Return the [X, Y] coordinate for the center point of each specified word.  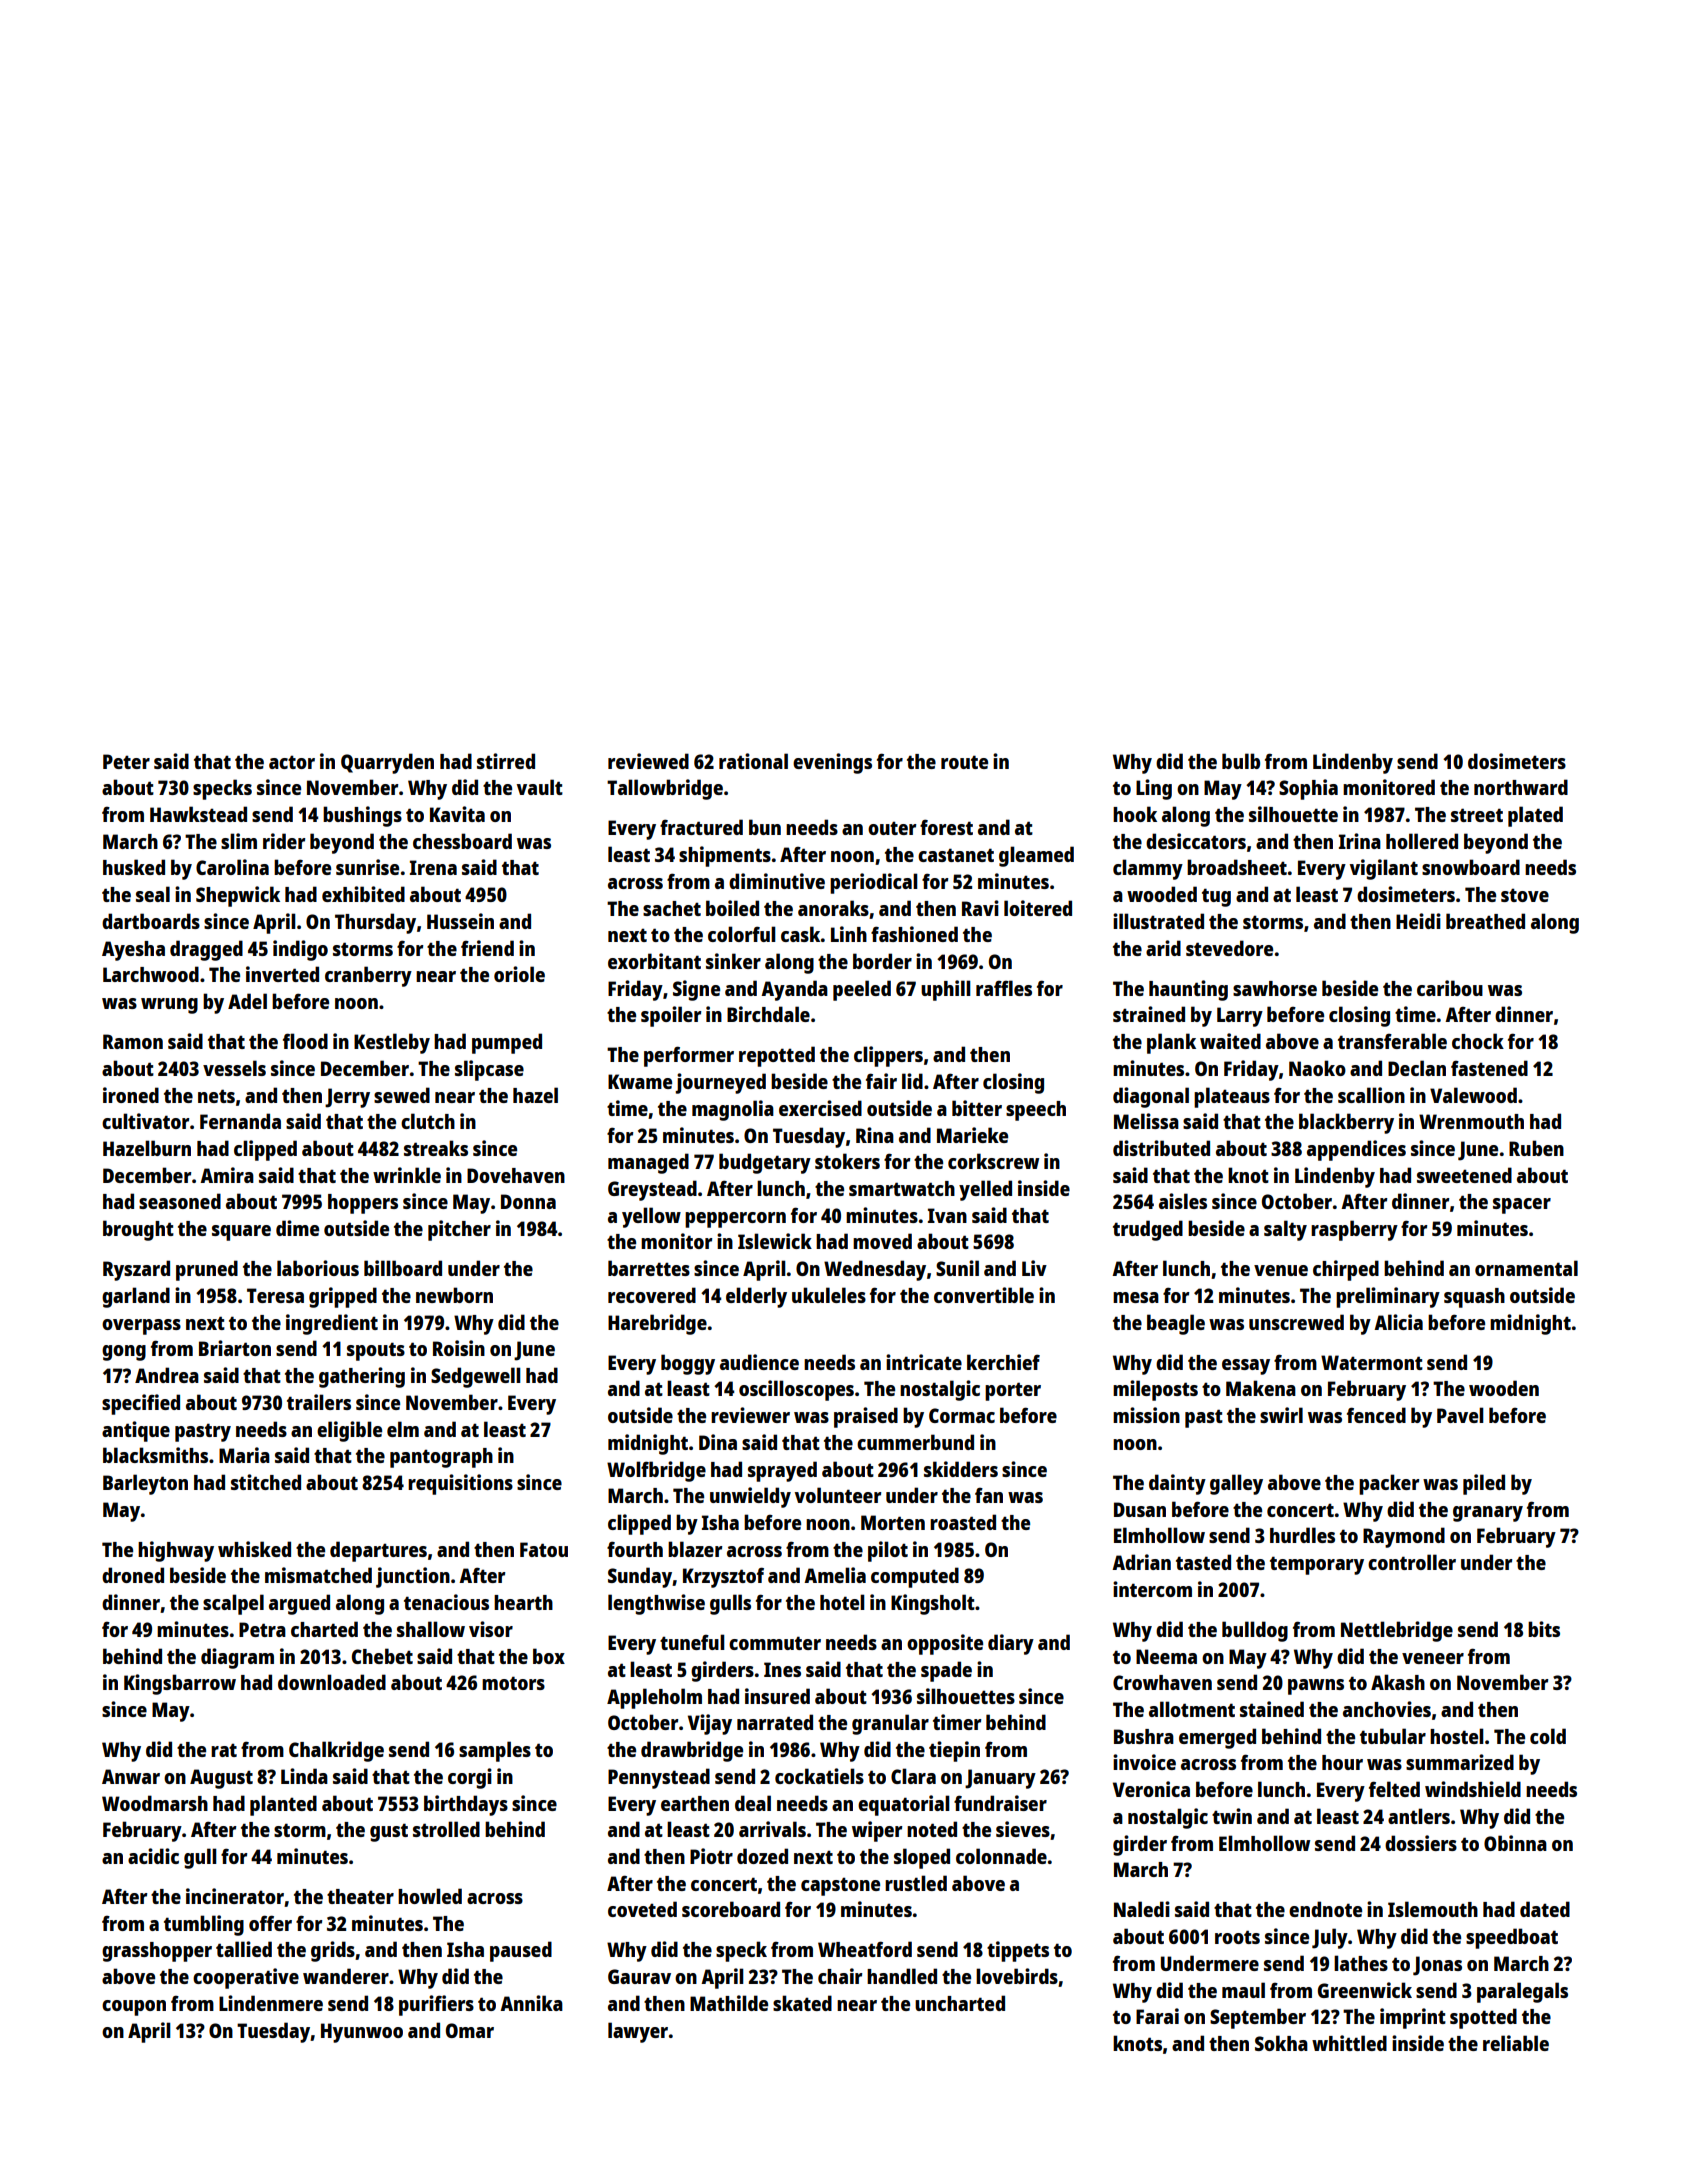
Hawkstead [198, 814]
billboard [403, 1268]
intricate [924, 1362]
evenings [832, 763]
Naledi [1142, 1909]
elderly [756, 1297]
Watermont [1372, 1362]
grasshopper [157, 1952]
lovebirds [1017, 1976]
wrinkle [407, 1175]
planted [283, 1805]
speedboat [1512, 1938]
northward [1521, 787]
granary [1488, 1514]
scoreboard [731, 1909]
